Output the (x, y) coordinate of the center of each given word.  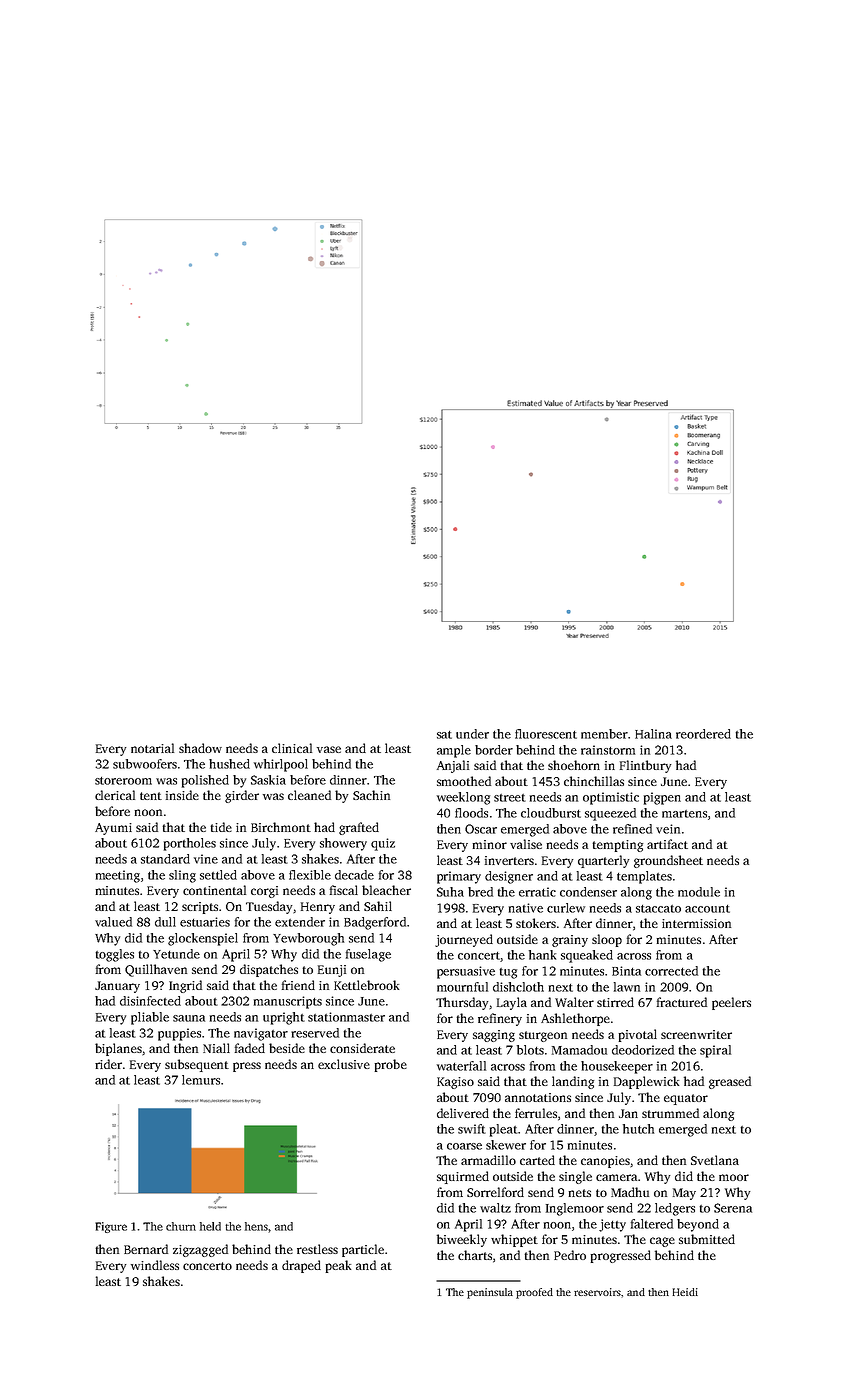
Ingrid (185, 986)
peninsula (490, 1293)
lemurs (201, 1080)
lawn (627, 987)
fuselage (368, 955)
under (472, 734)
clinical (292, 748)
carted (537, 1160)
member (604, 734)
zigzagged (200, 1250)
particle (363, 1250)
